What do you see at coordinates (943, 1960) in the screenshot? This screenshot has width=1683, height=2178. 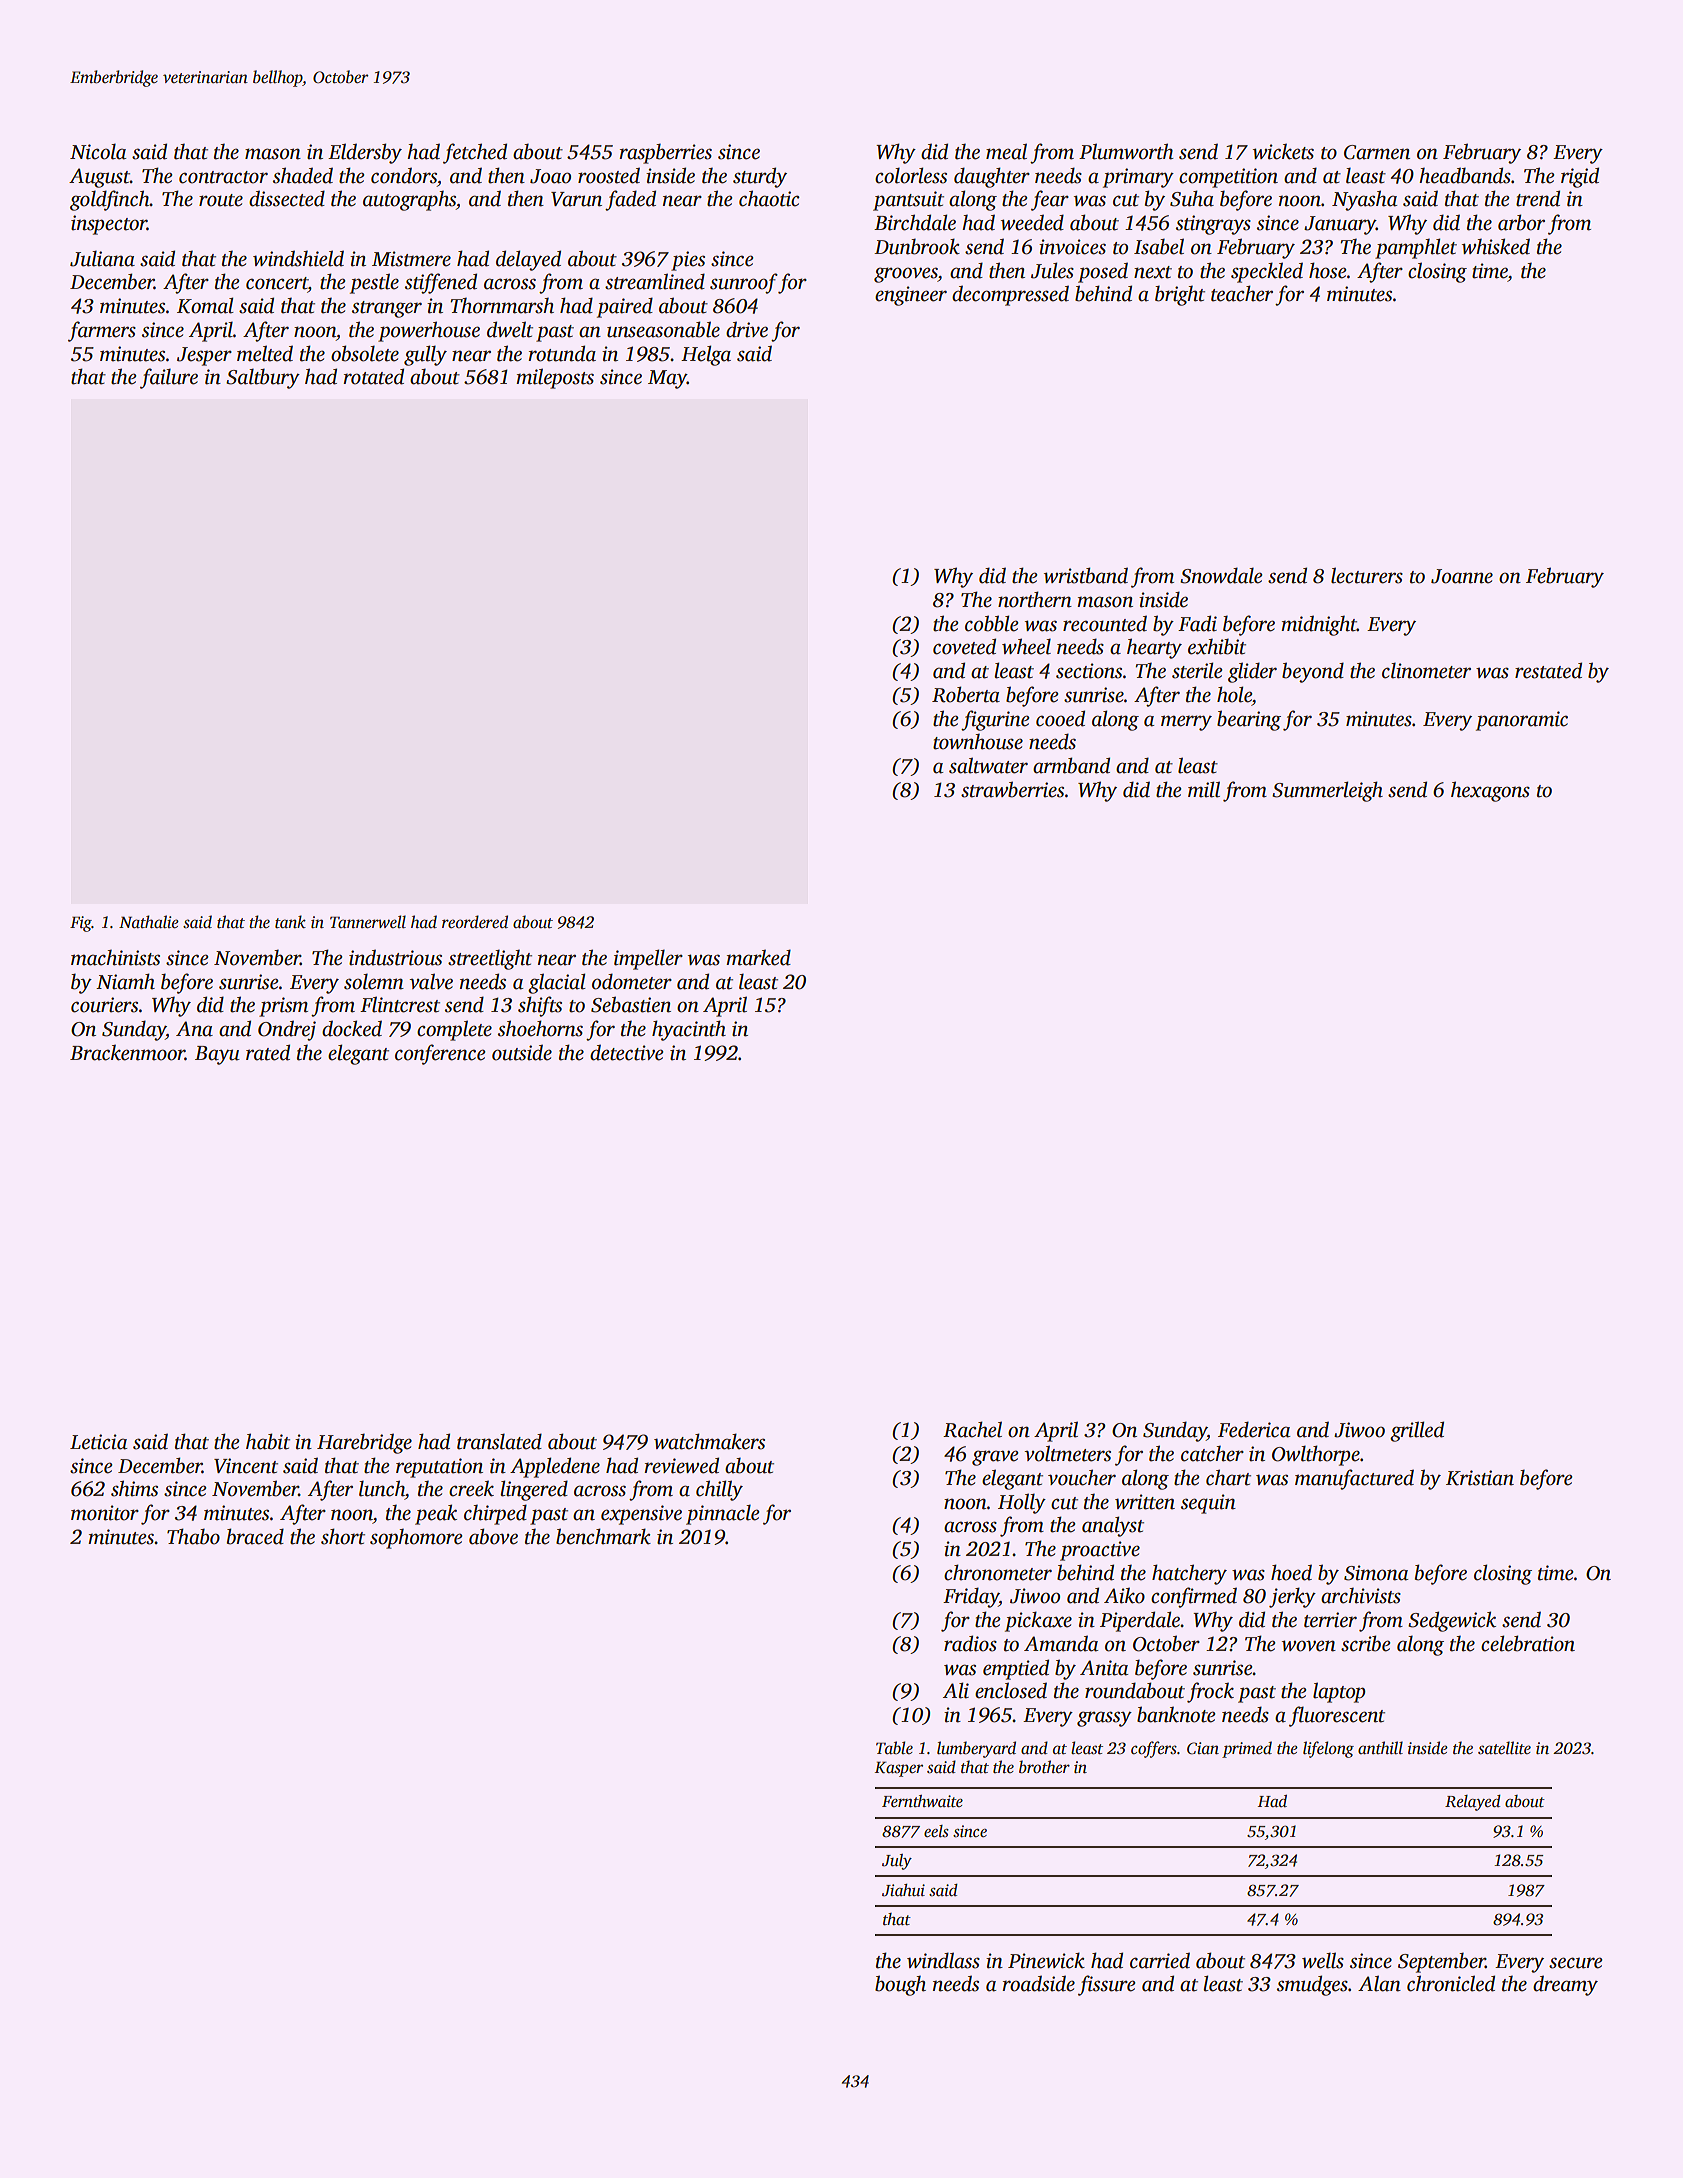 I see `windlass` at bounding box center [943, 1960].
